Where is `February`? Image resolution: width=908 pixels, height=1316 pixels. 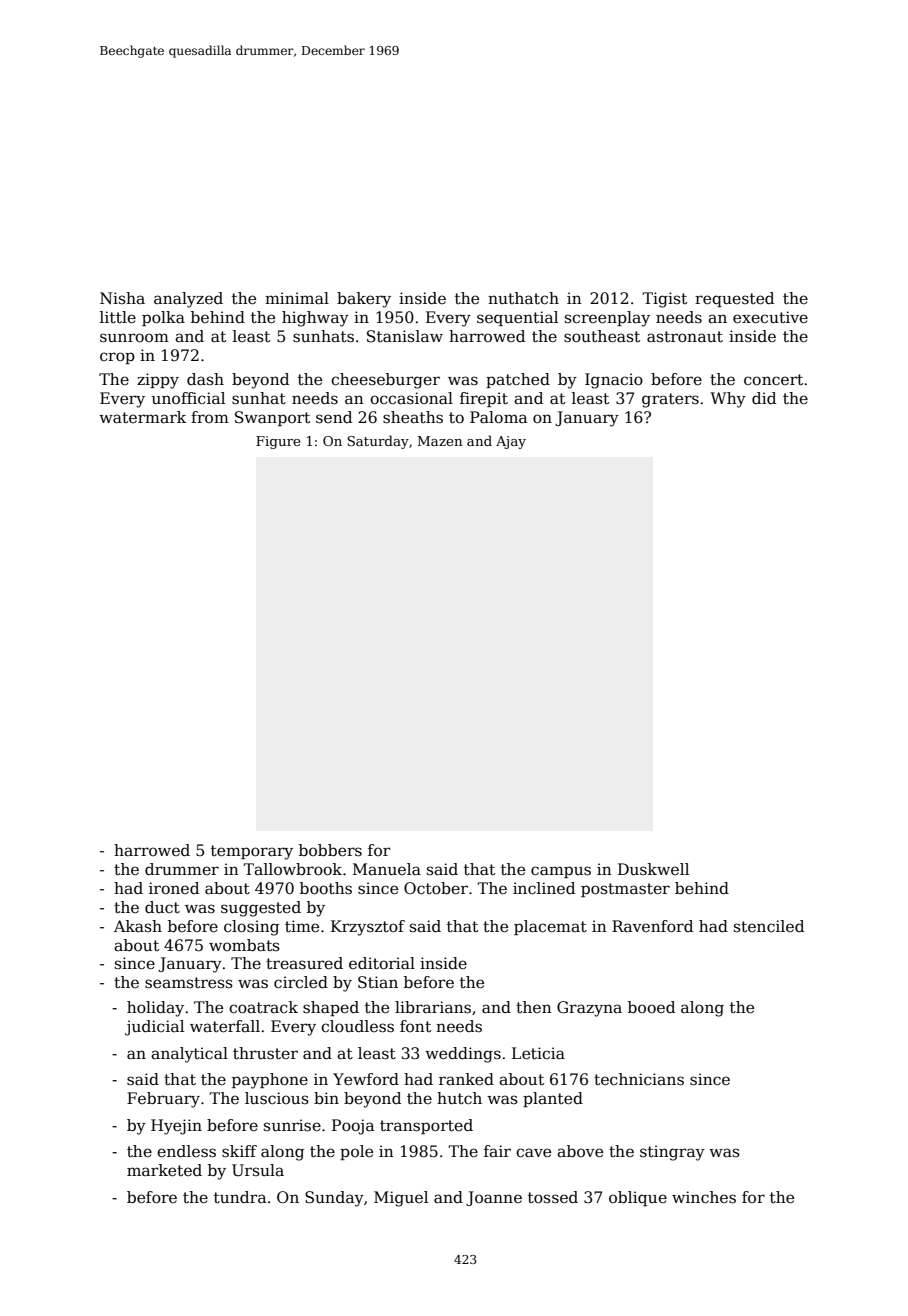 February is located at coordinates (163, 1100).
